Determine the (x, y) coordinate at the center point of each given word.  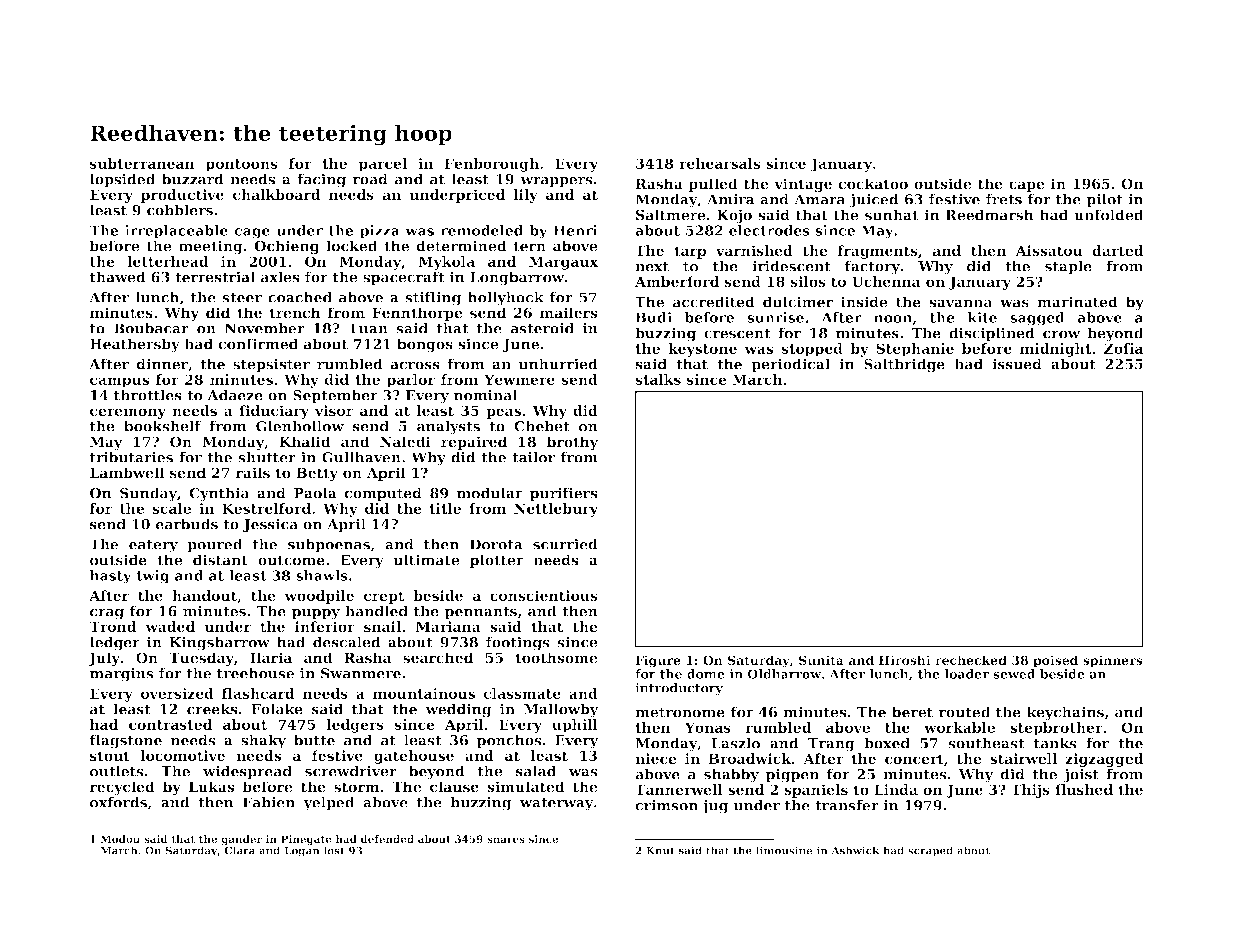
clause (454, 786)
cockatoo (873, 183)
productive (182, 196)
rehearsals (720, 163)
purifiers (564, 494)
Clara (239, 850)
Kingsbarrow (220, 643)
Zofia (1124, 348)
